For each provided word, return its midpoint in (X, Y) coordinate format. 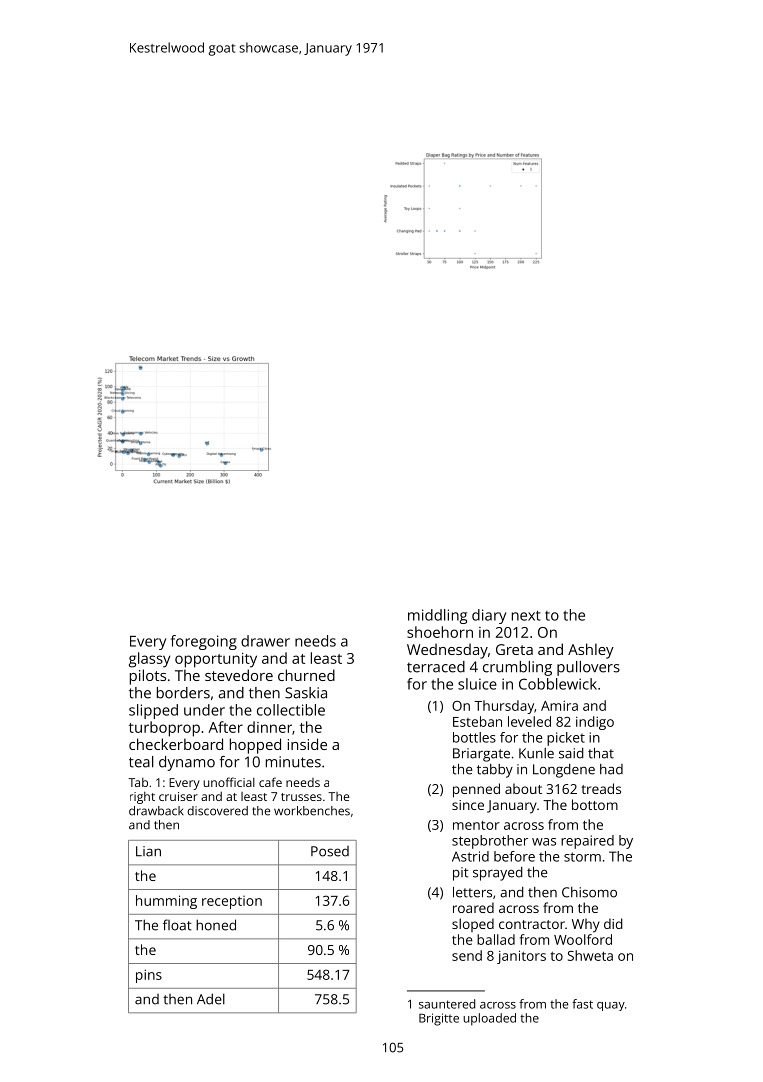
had (611, 769)
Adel (211, 999)
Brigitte (439, 1019)
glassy (149, 660)
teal (141, 762)
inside (307, 744)
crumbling (517, 668)
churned (306, 675)
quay (611, 1006)
